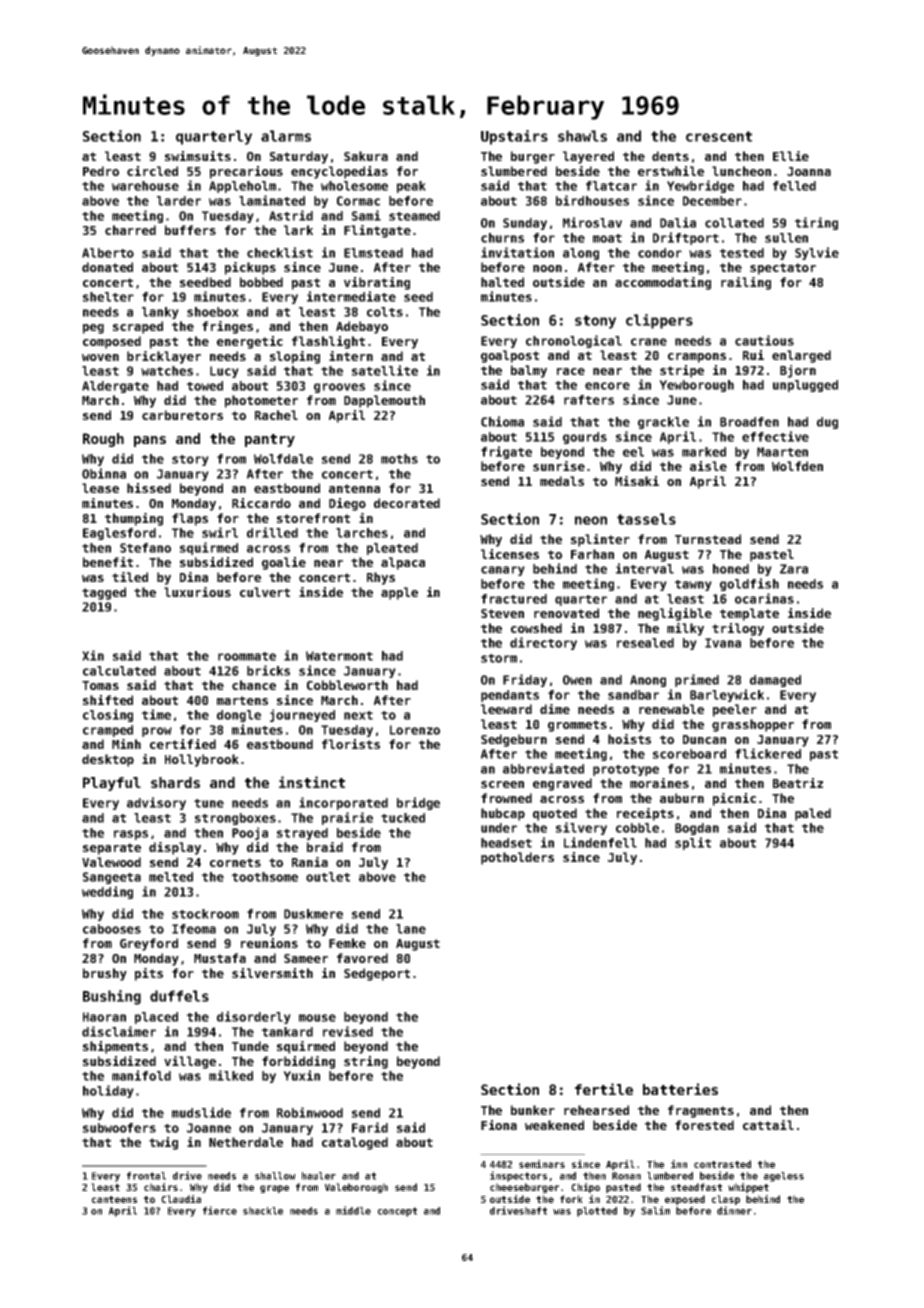 The width and height of the image is (924, 1308). I want to click on batteries, so click(680, 1089).
